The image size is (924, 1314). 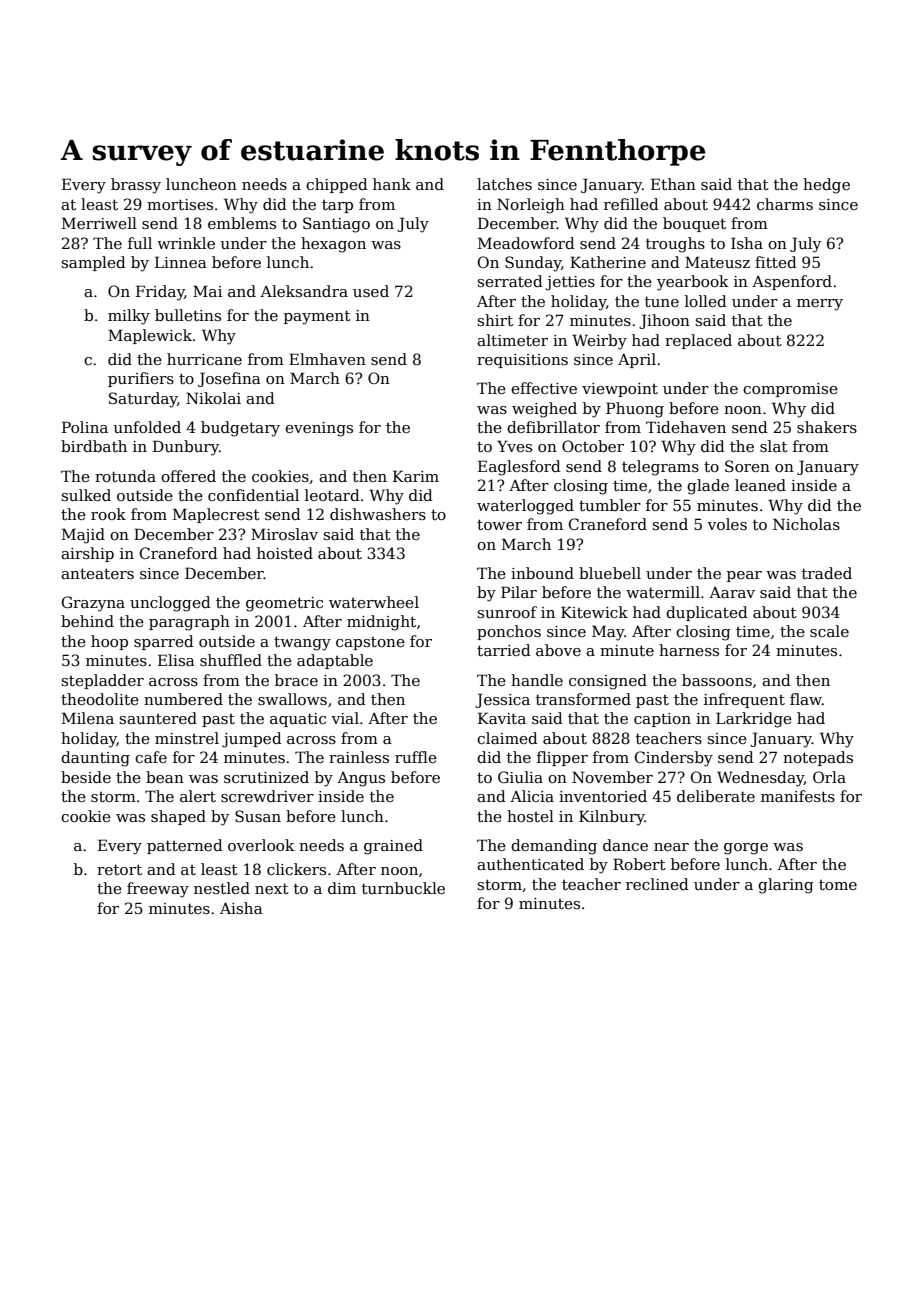 What do you see at coordinates (345, 718) in the screenshot?
I see `vial` at bounding box center [345, 718].
